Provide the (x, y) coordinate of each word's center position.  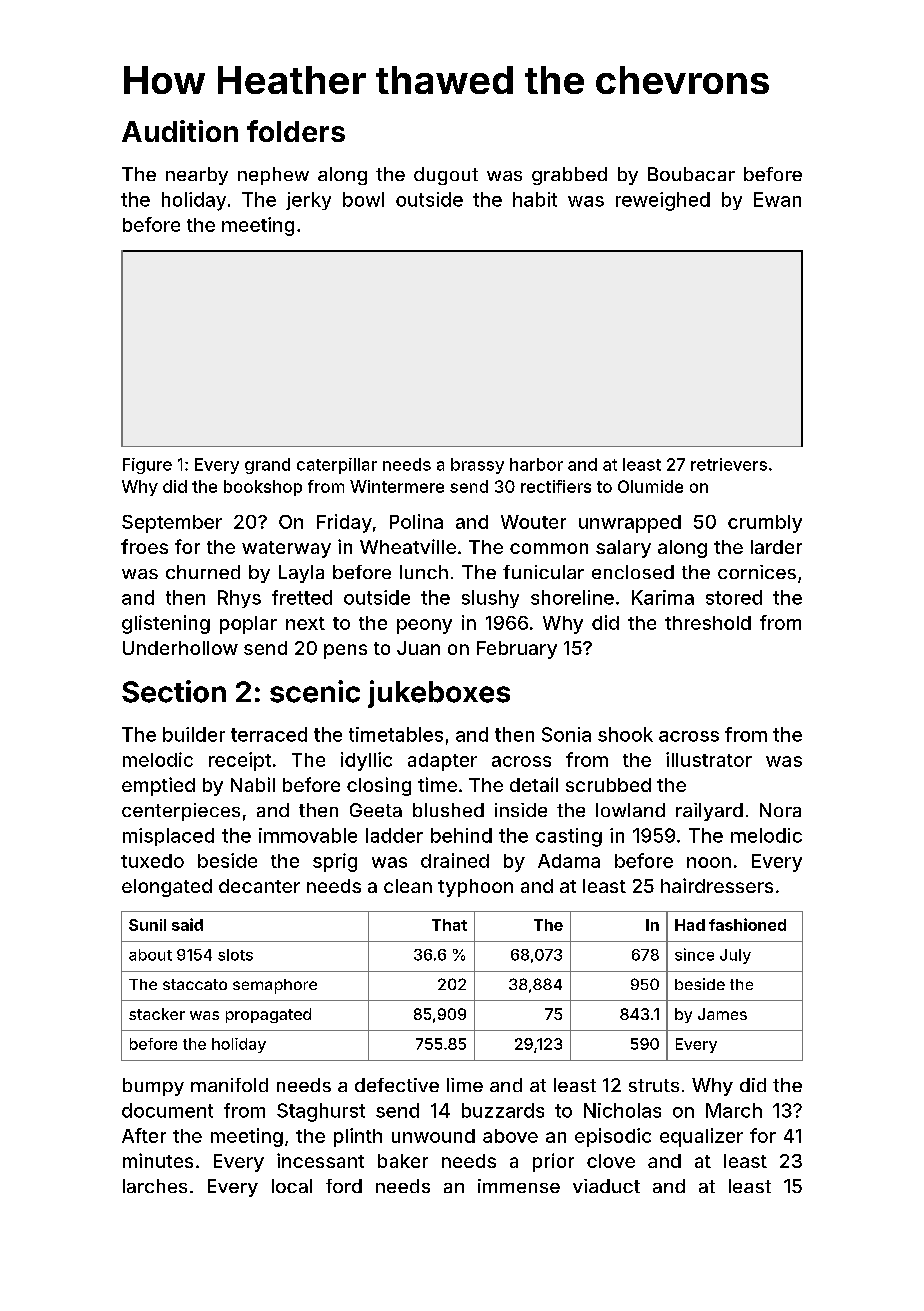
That (449, 925)
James (722, 1014)
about (150, 955)
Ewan (777, 199)
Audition (180, 131)
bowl (363, 199)
